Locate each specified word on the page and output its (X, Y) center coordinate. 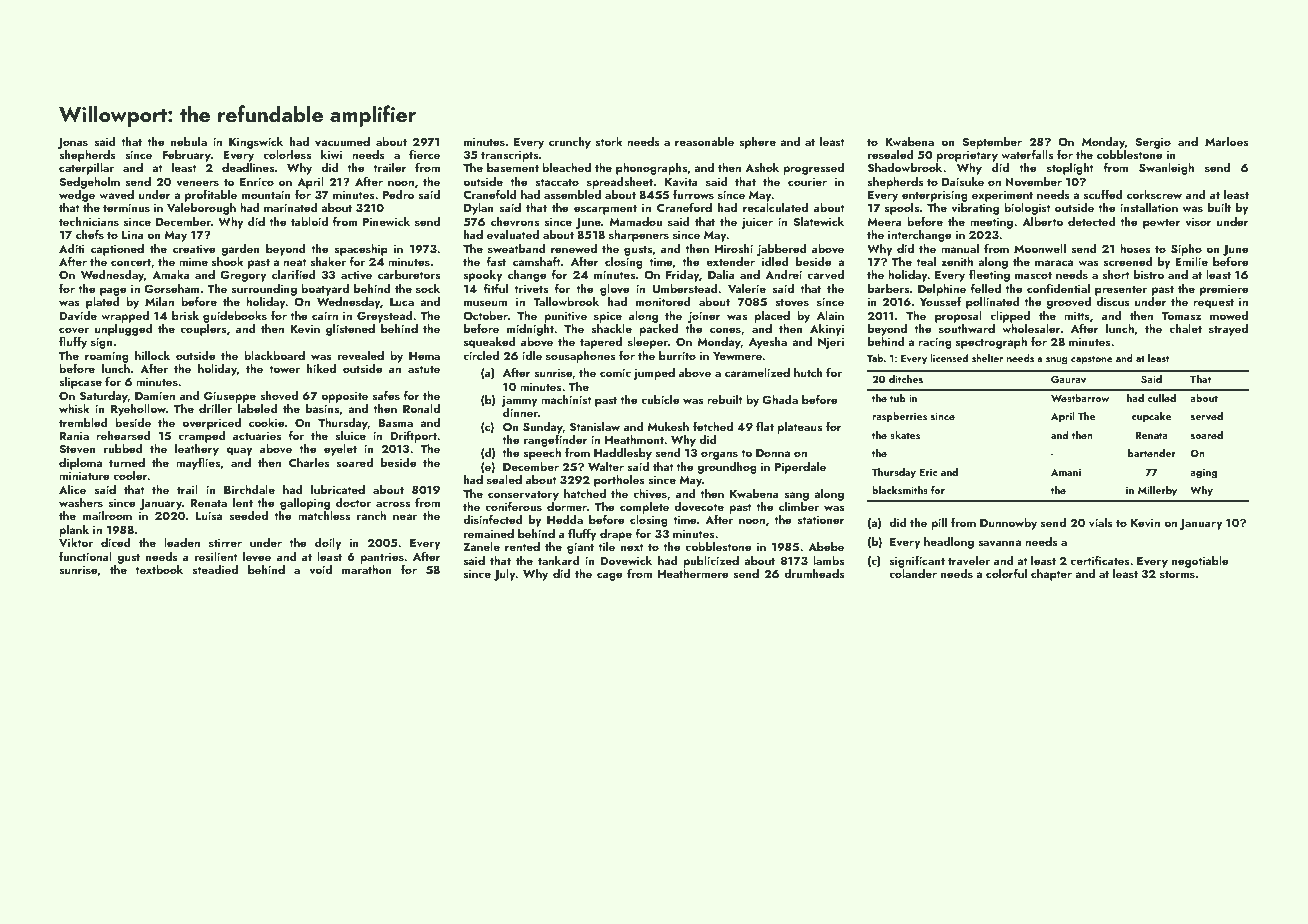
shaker (328, 261)
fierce (424, 154)
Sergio (1153, 143)
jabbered (782, 250)
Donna (773, 452)
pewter (1161, 224)
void (320, 569)
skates (905, 435)
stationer (821, 520)
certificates (1100, 560)
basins (322, 408)
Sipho (1186, 250)
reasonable (704, 141)
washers (81, 502)
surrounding (264, 290)
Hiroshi (734, 248)
